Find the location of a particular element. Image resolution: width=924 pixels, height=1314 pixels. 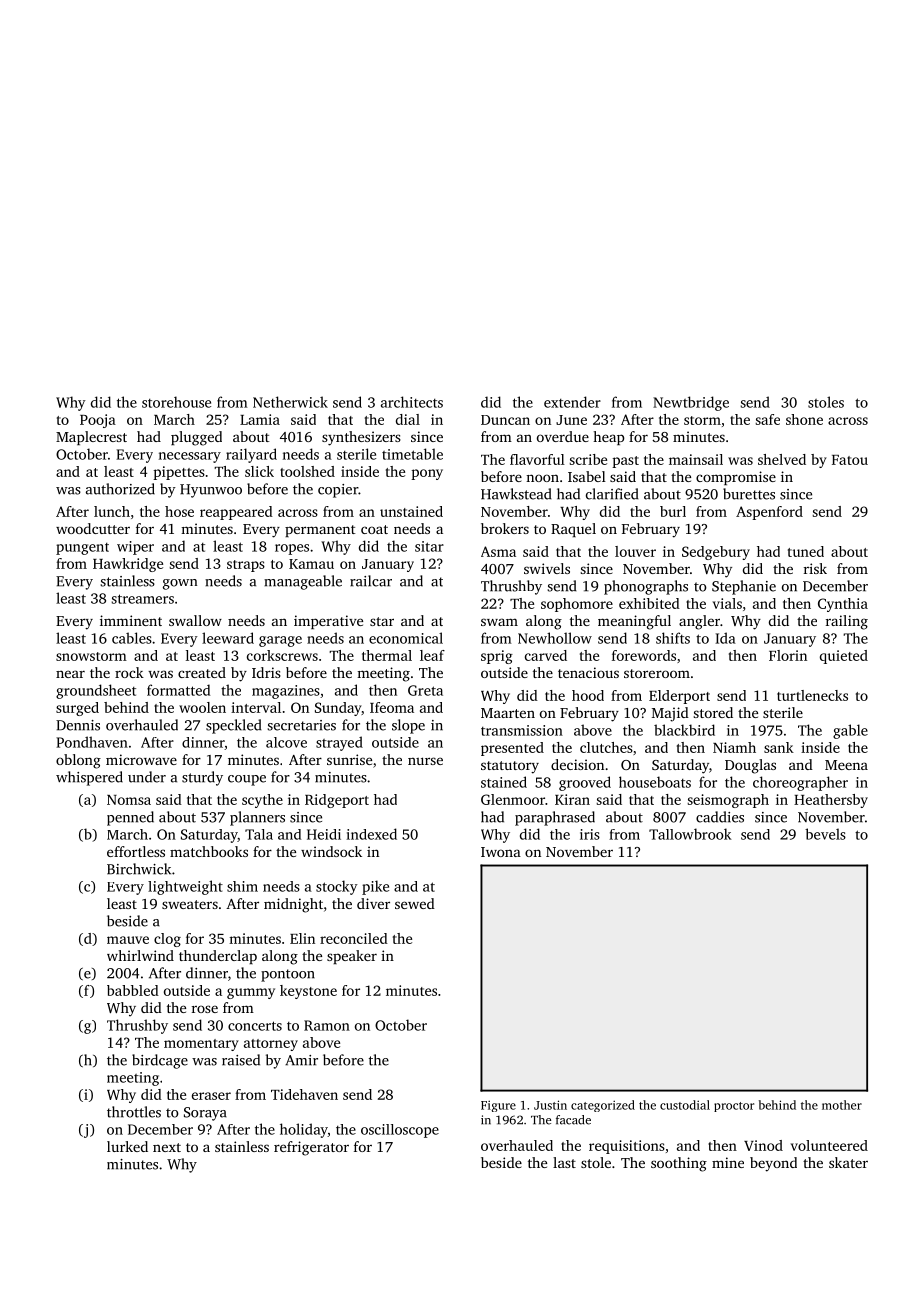

economical is located at coordinates (406, 638).
